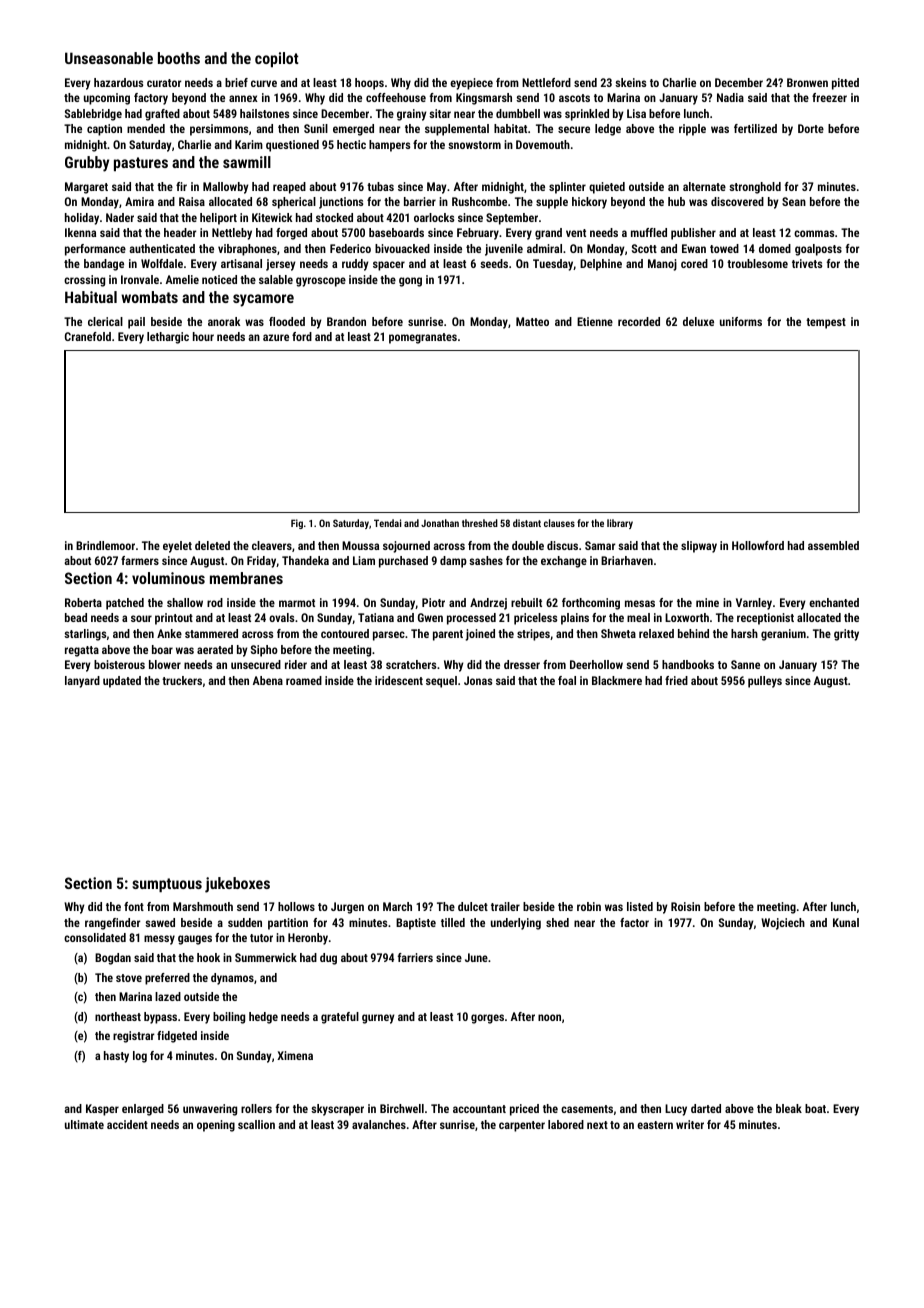 The image size is (924, 1308). What do you see at coordinates (630, 82) in the image?
I see `skeins` at bounding box center [630, 82].
